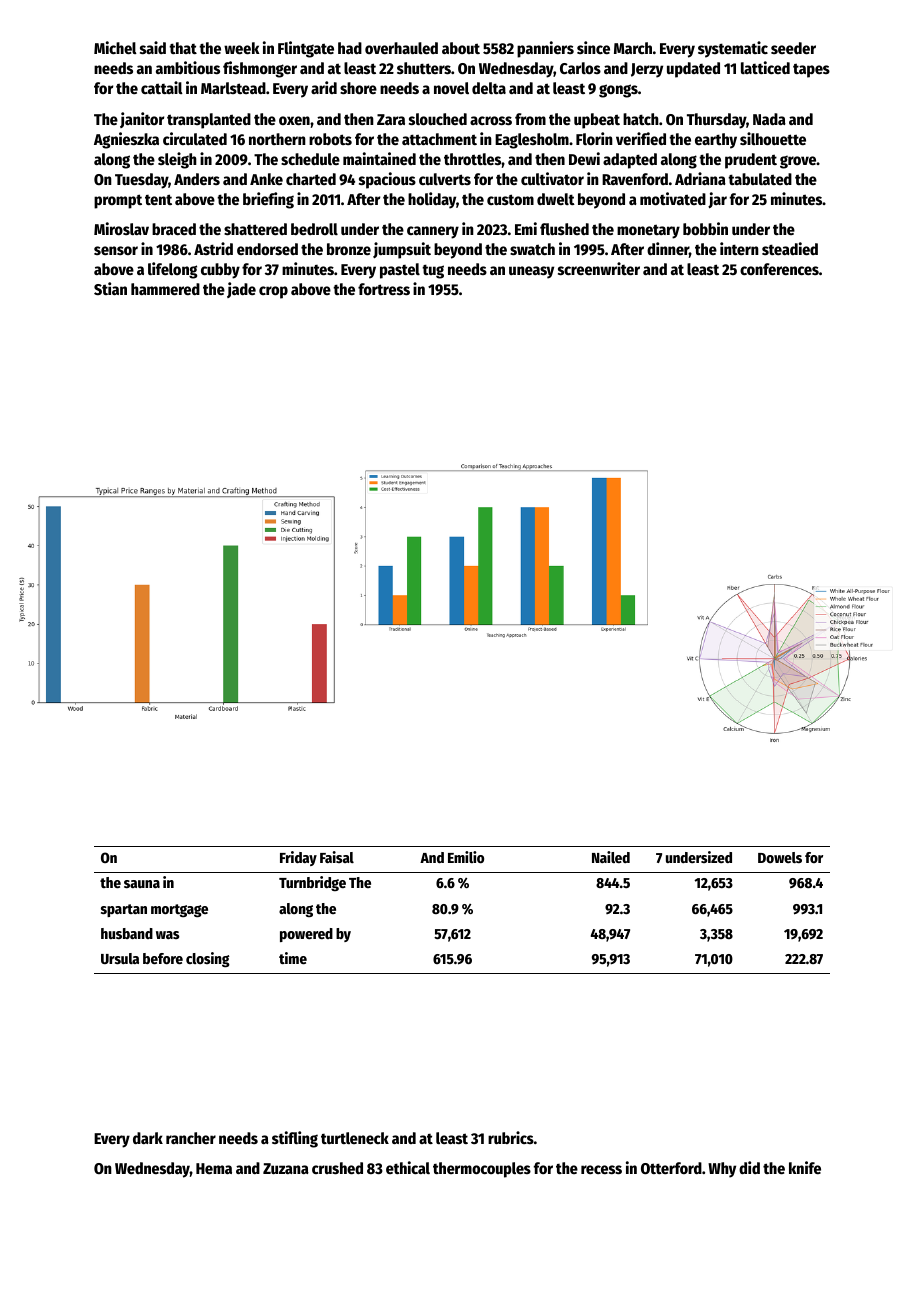 This document has width=924, height=1308. Describe the element at coordinates (647, 70) in the document. I see `Jerzy` at that location.
